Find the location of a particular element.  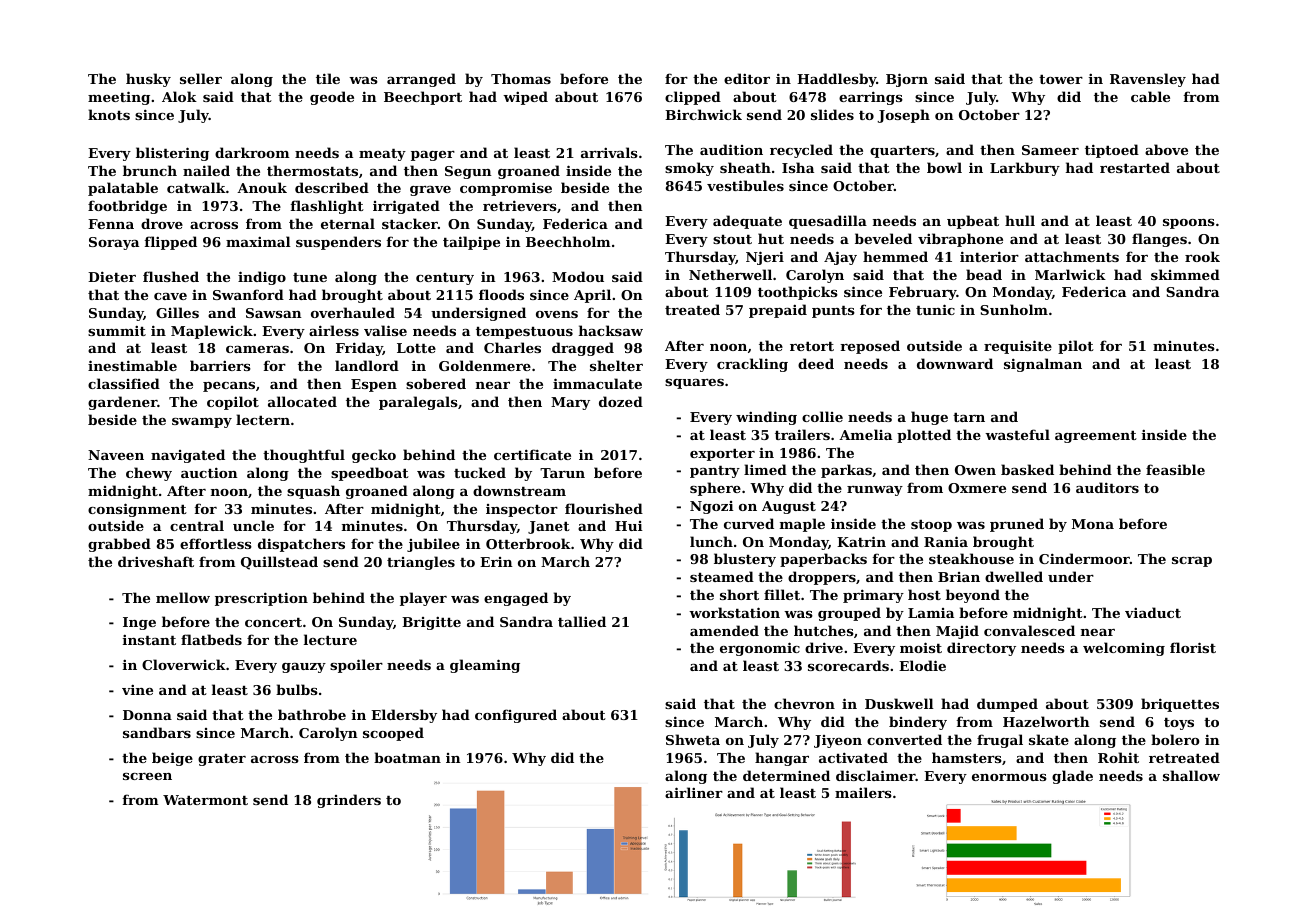

Mona is located at coordinates (1093, 524).
